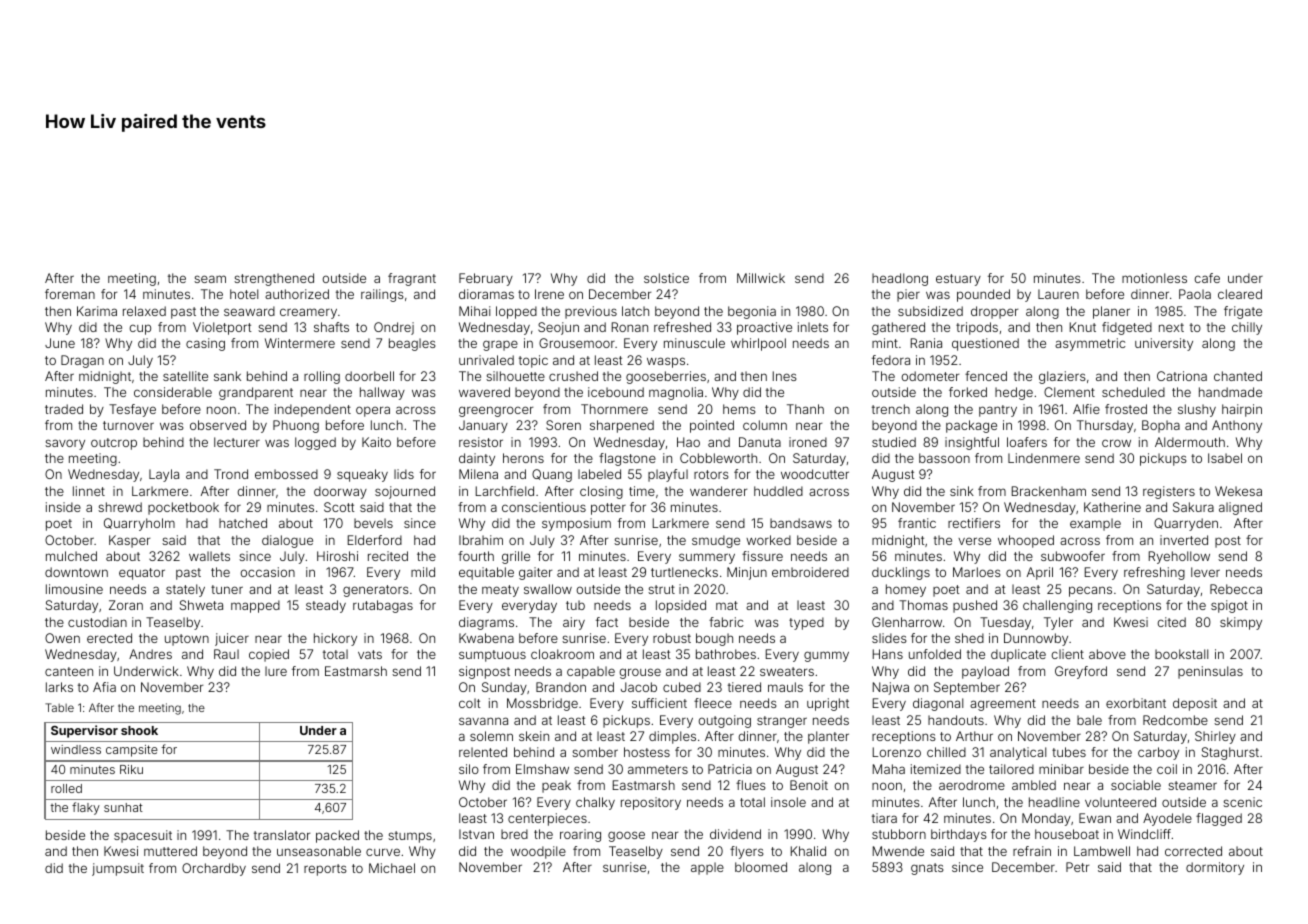  I want to click on silo, so click(469, 769).
